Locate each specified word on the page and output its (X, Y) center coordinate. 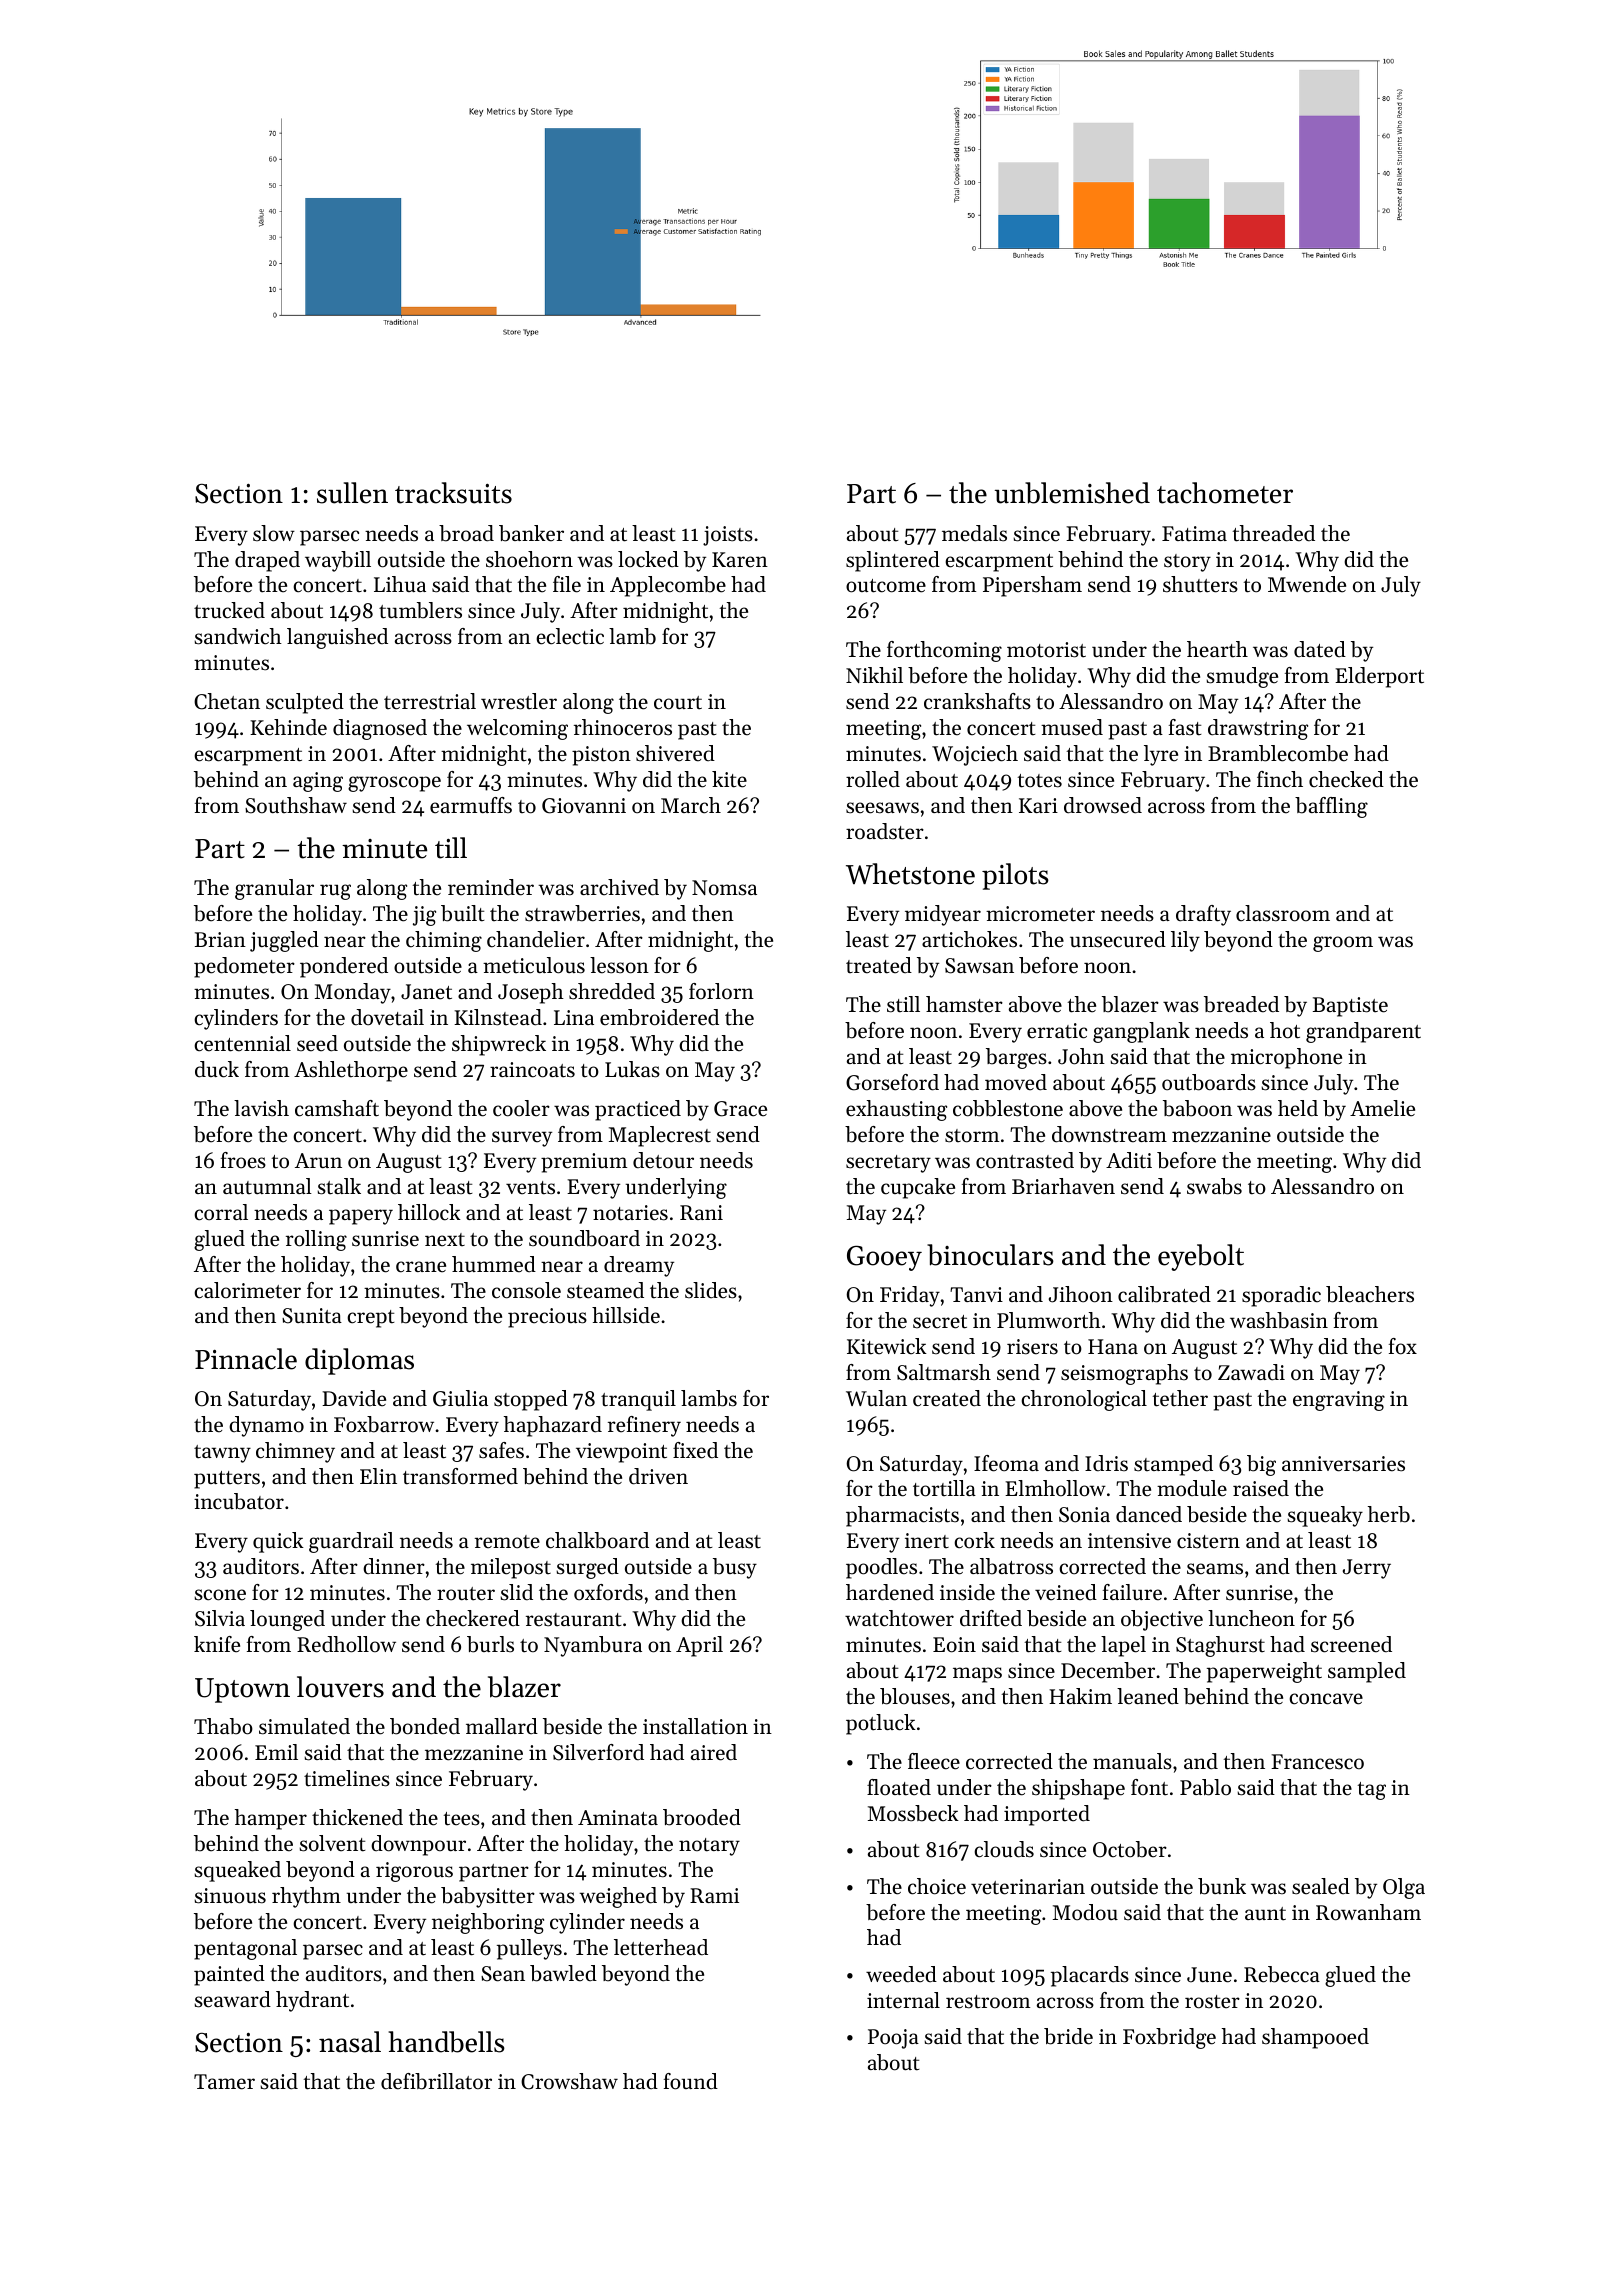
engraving (1339, 1401)
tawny (222, 1454)
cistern (1208, 1541)
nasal (350, 2042)
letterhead (661, 1947)
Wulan (876, 1398)
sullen (352, 493)
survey (522, 1139)
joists (728, 536)
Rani (701, 1212)
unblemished (1072, 493)
